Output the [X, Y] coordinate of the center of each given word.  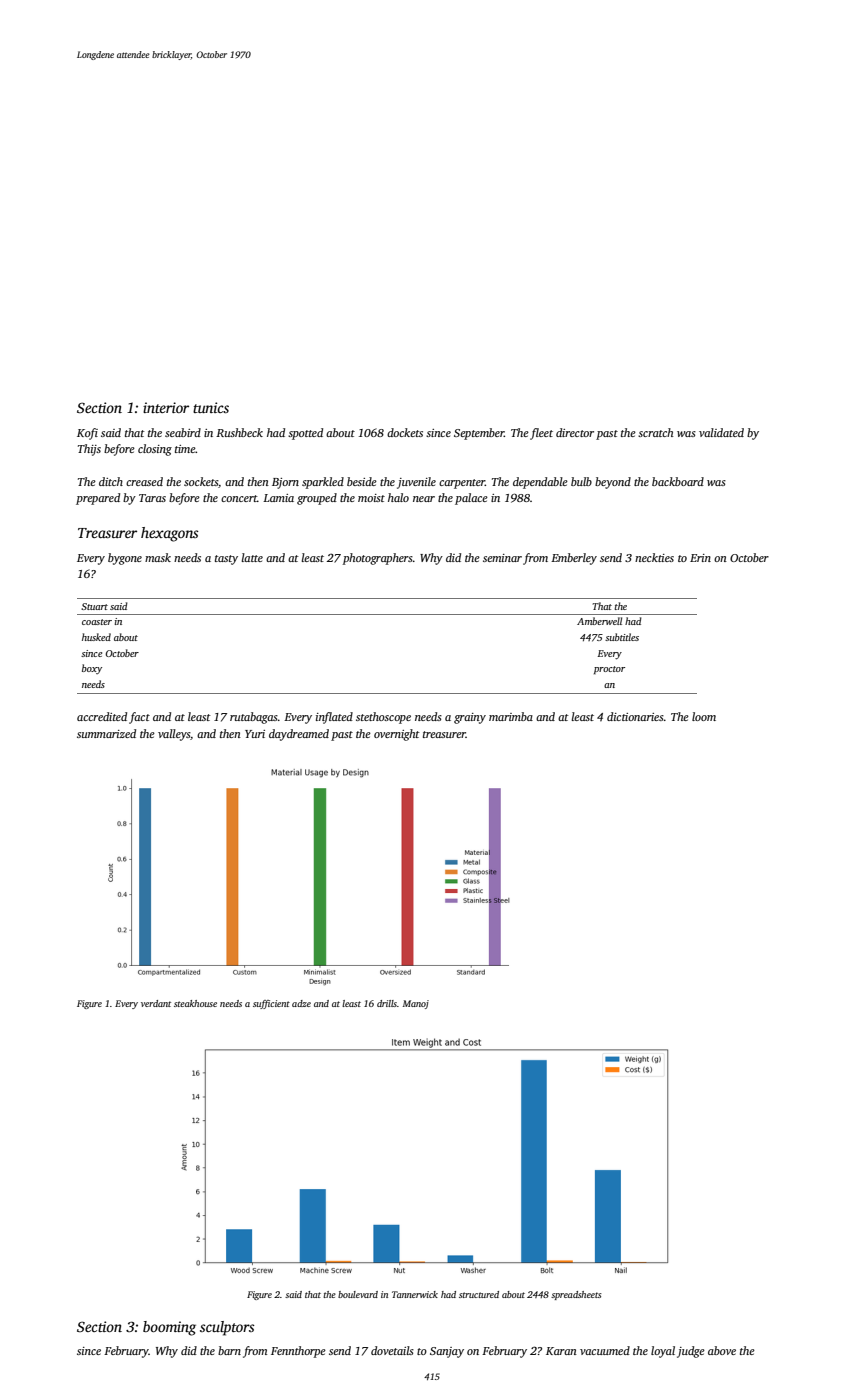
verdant [156, 1003]
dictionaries [635, 716]
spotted [305, 434]
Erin [700, 558]
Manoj [416, 1004]
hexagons [169, 534]
